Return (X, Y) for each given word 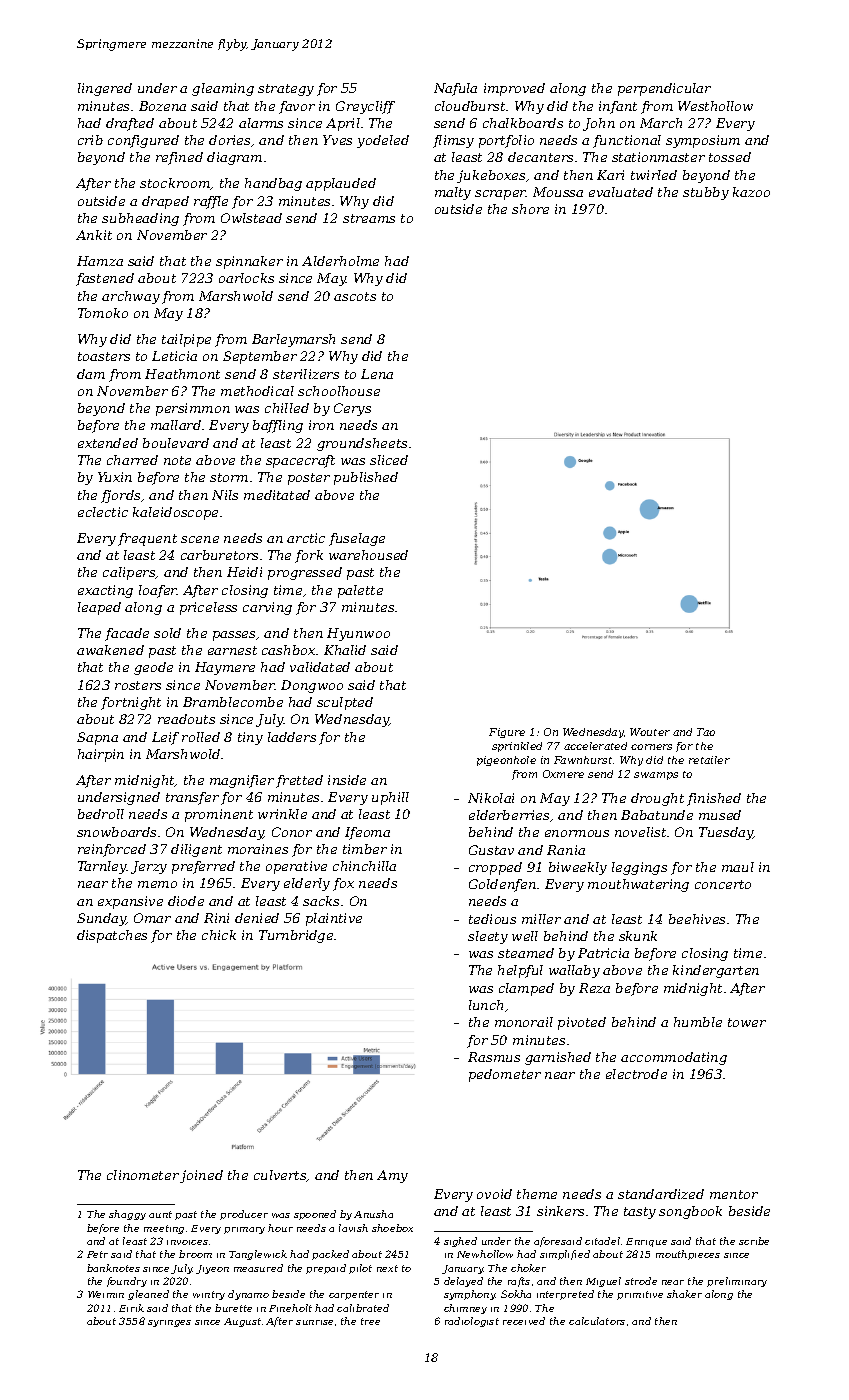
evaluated (621, 192)
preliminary (737, 1282)
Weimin (106, 1294)
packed (330, 1255)
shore (530, 209)
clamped (526, 989)
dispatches (112, 936)
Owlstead (251, 218)
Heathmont (182, 374)
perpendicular (664, 89)
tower (747, 1022)
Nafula (455, 89)
